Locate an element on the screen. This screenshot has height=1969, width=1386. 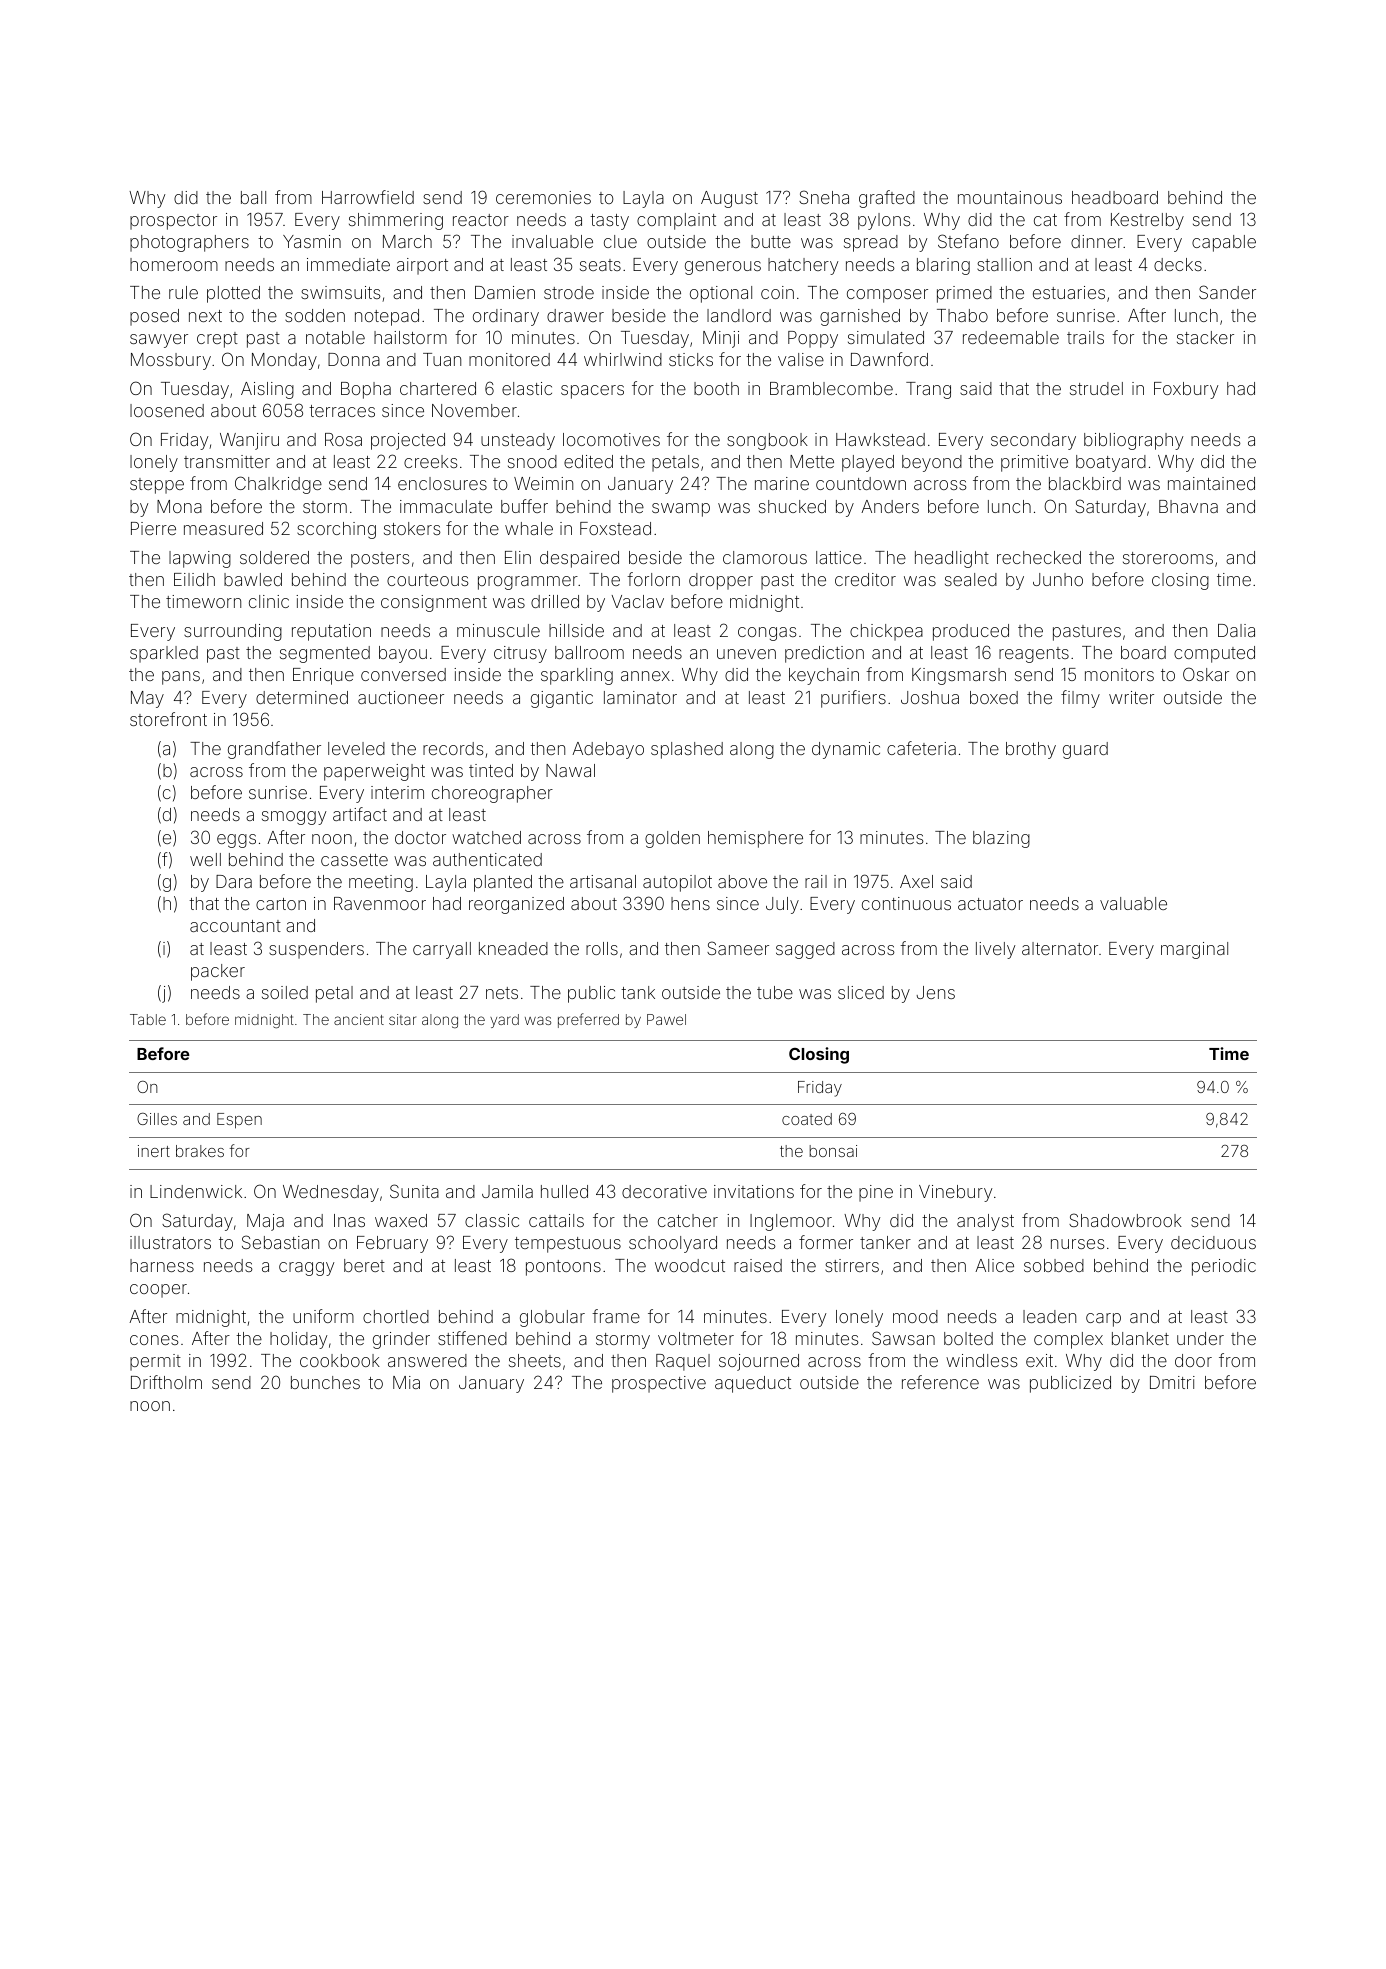
bibliography is located at coordinates (1133, 441).
